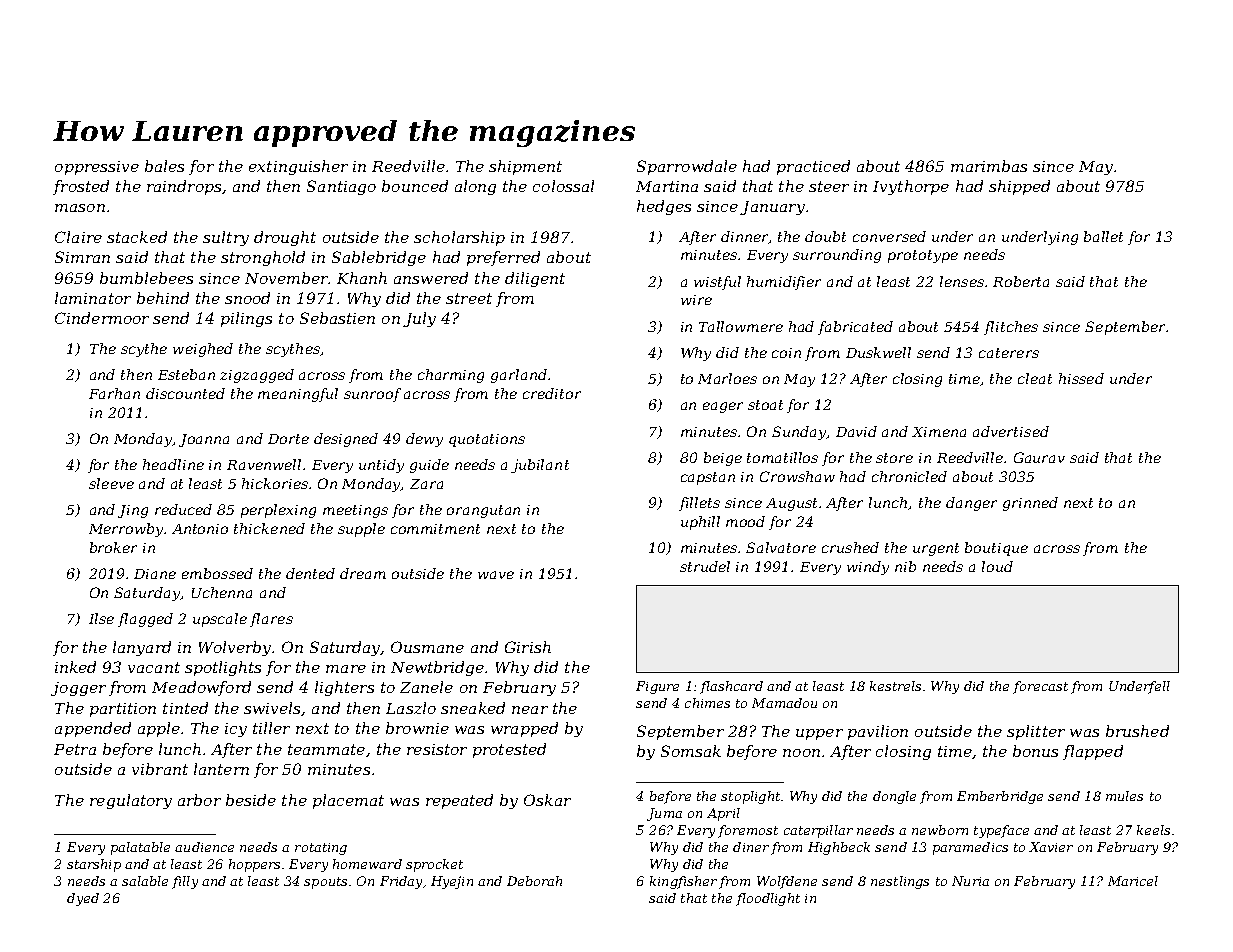 The width and height of the document is (1233, 952). What do you see at coordinates (503, 258) in the document?
I see `preferred` at bounding box center [503, 258].
